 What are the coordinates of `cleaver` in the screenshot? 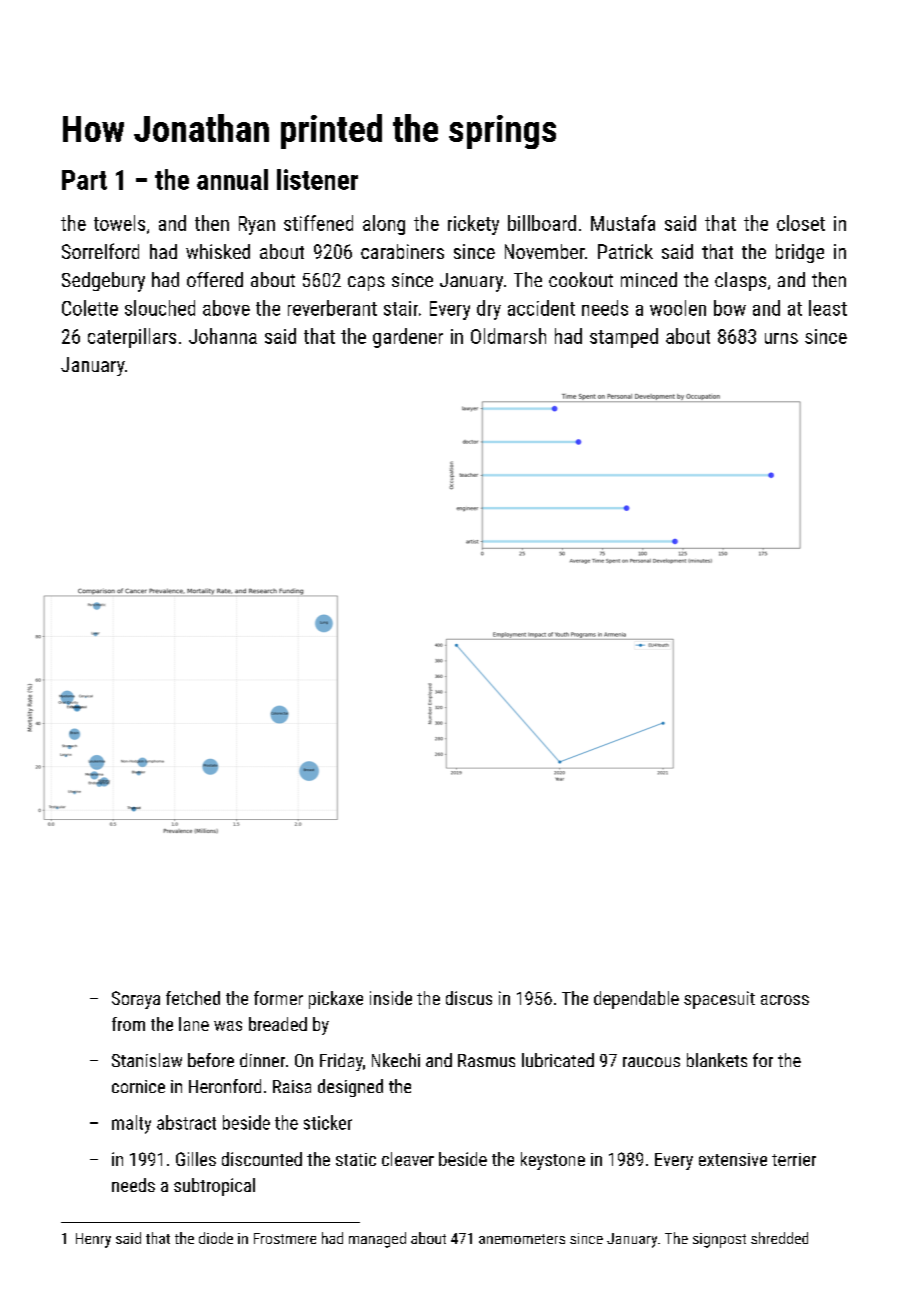 It's located at (408, 1159).
